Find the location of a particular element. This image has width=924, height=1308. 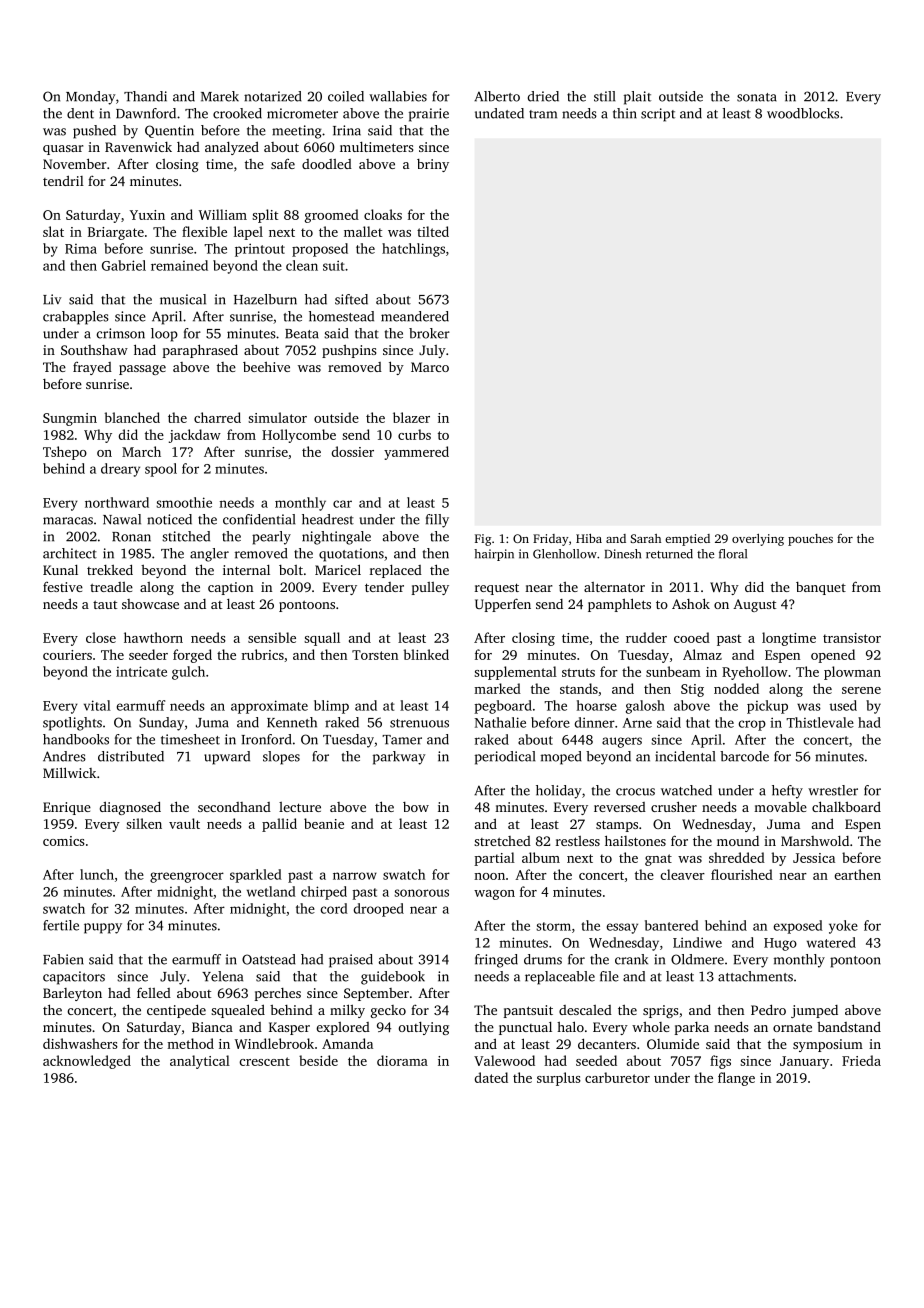

Alberto is located at coordinates (497, 96).
